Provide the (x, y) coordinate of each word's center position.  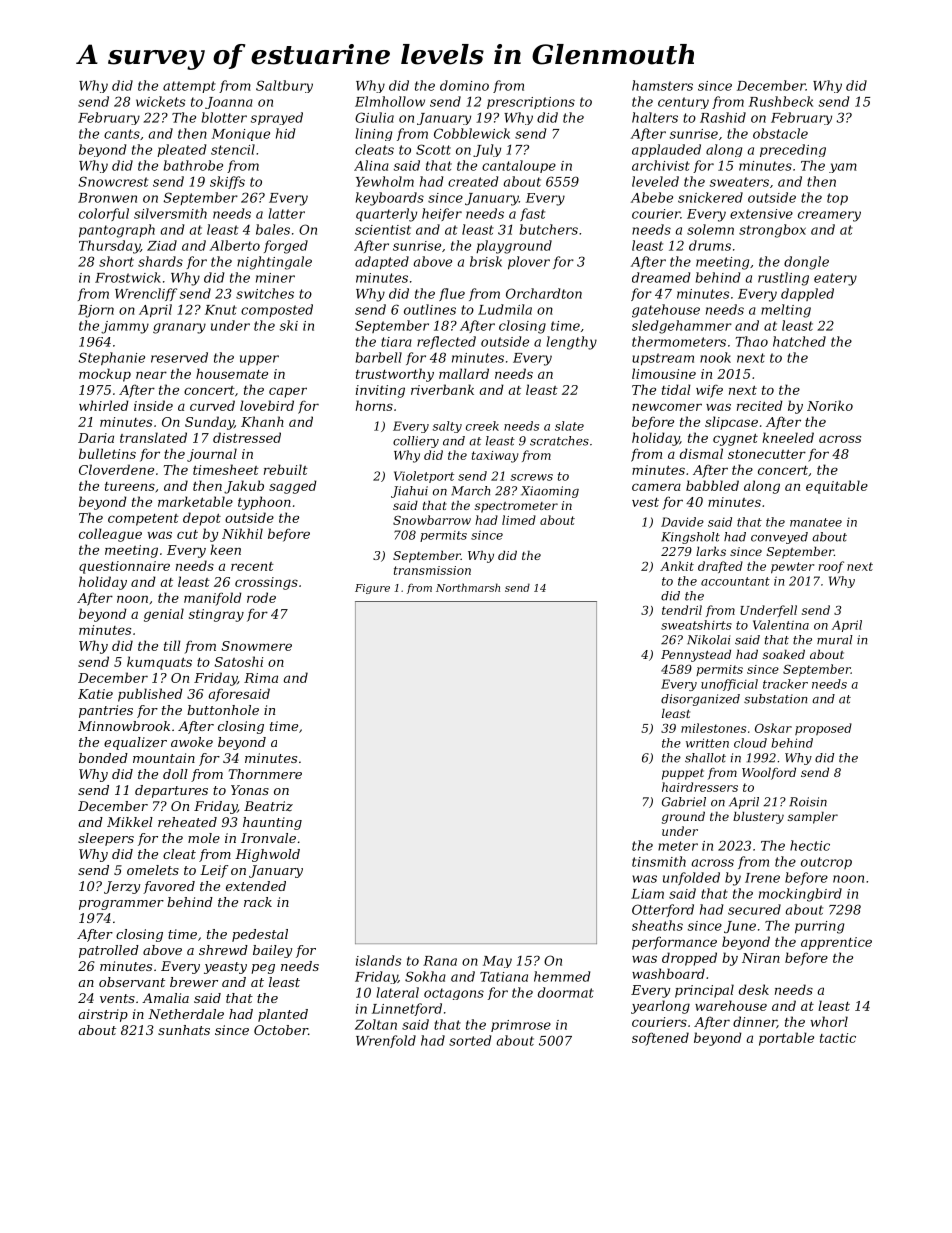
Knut (221, 310)
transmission (432, 570)
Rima (261, 678)
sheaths (657, 925)
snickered (710, 197)
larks (711, 551)
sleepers (106, 839)
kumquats (159, 663)
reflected (446, 342)
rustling (783, 279)
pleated (181, 150)
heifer (442, 214)
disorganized (700, 700)
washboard (668, 973)
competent (143, 520)
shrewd (223, 950)
